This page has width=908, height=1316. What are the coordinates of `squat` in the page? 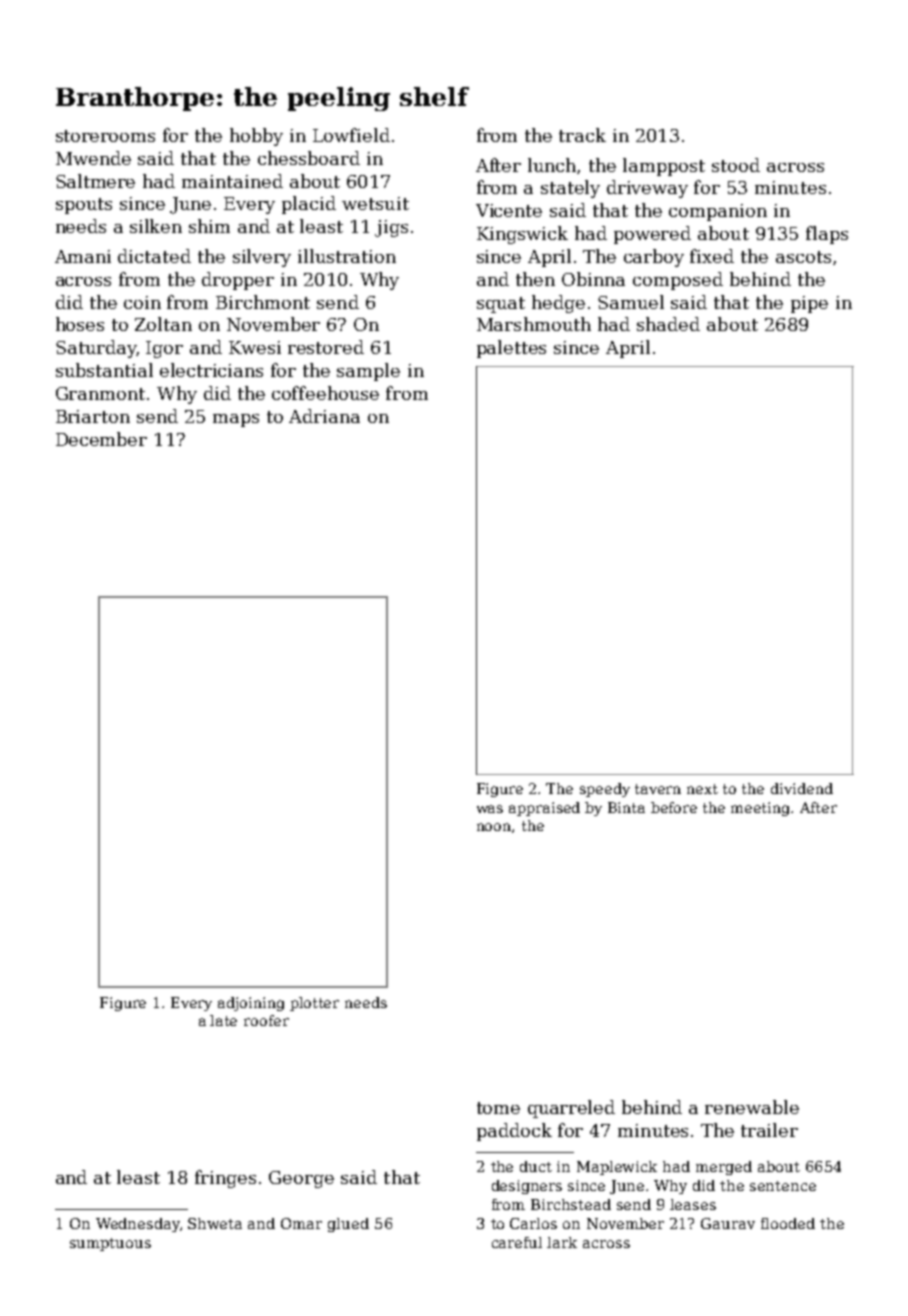 It's located at (501, 305).
